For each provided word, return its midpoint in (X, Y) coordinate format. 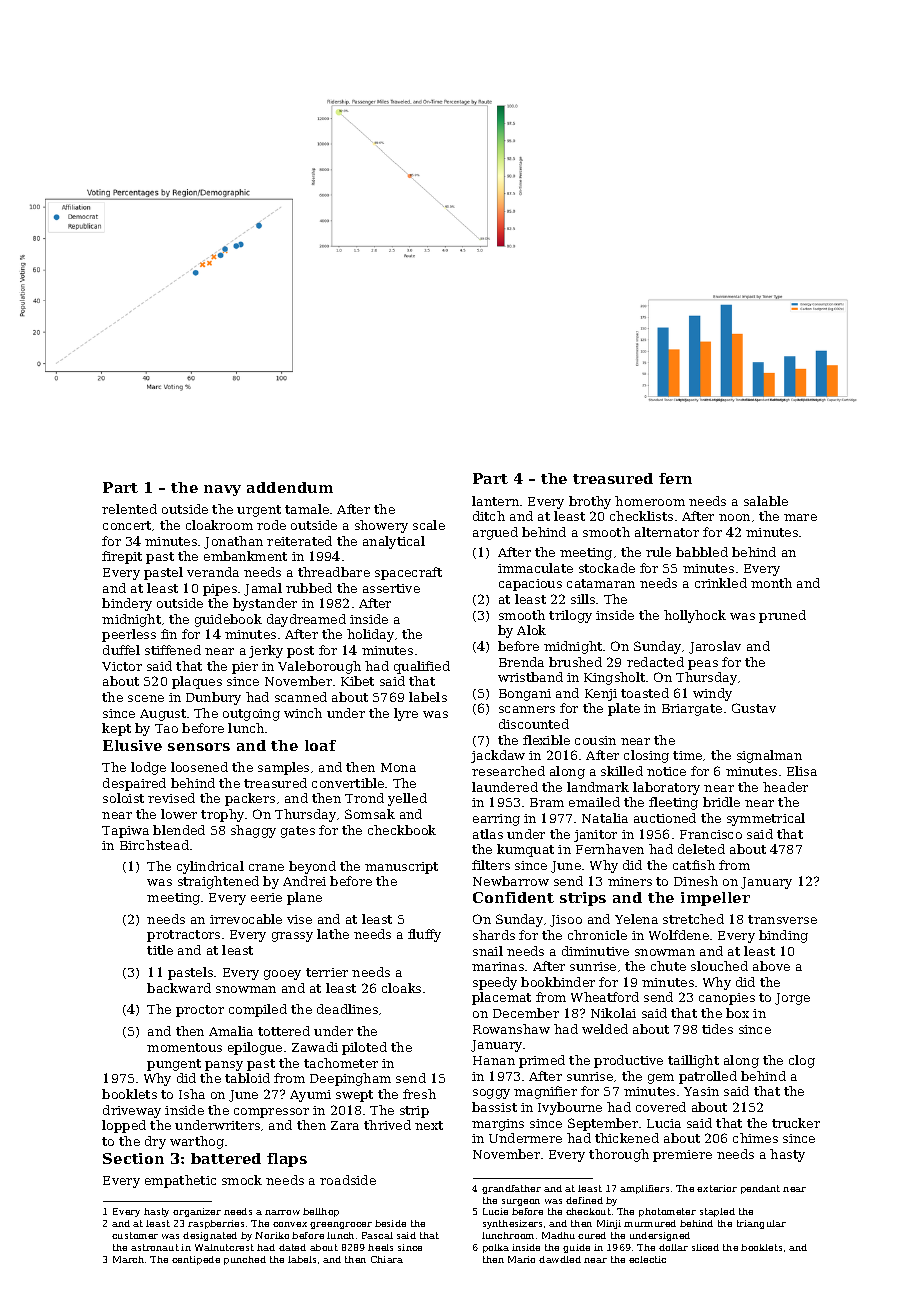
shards (494, 935)
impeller (715, 899)
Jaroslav (715, 647)
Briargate (692, 710)
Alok (531, 630)
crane (266, 867)
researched (508, 771)
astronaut (155, 1247)
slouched (719, 966)
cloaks (401, 988)
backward (179, 988)
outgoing (251, 715)
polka (496, 1248)
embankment (245, 556)
